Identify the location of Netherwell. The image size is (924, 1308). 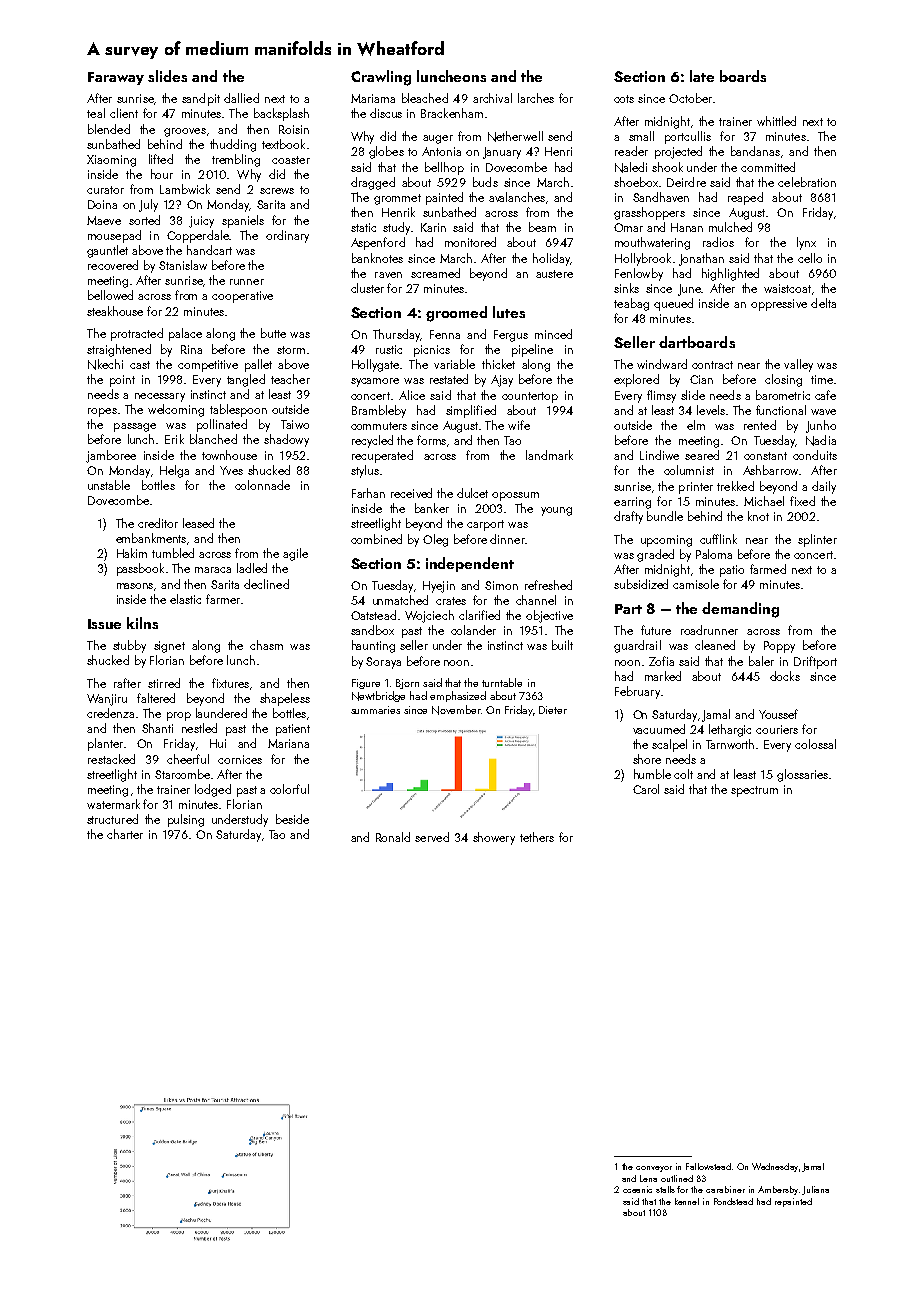
(515, 136).
